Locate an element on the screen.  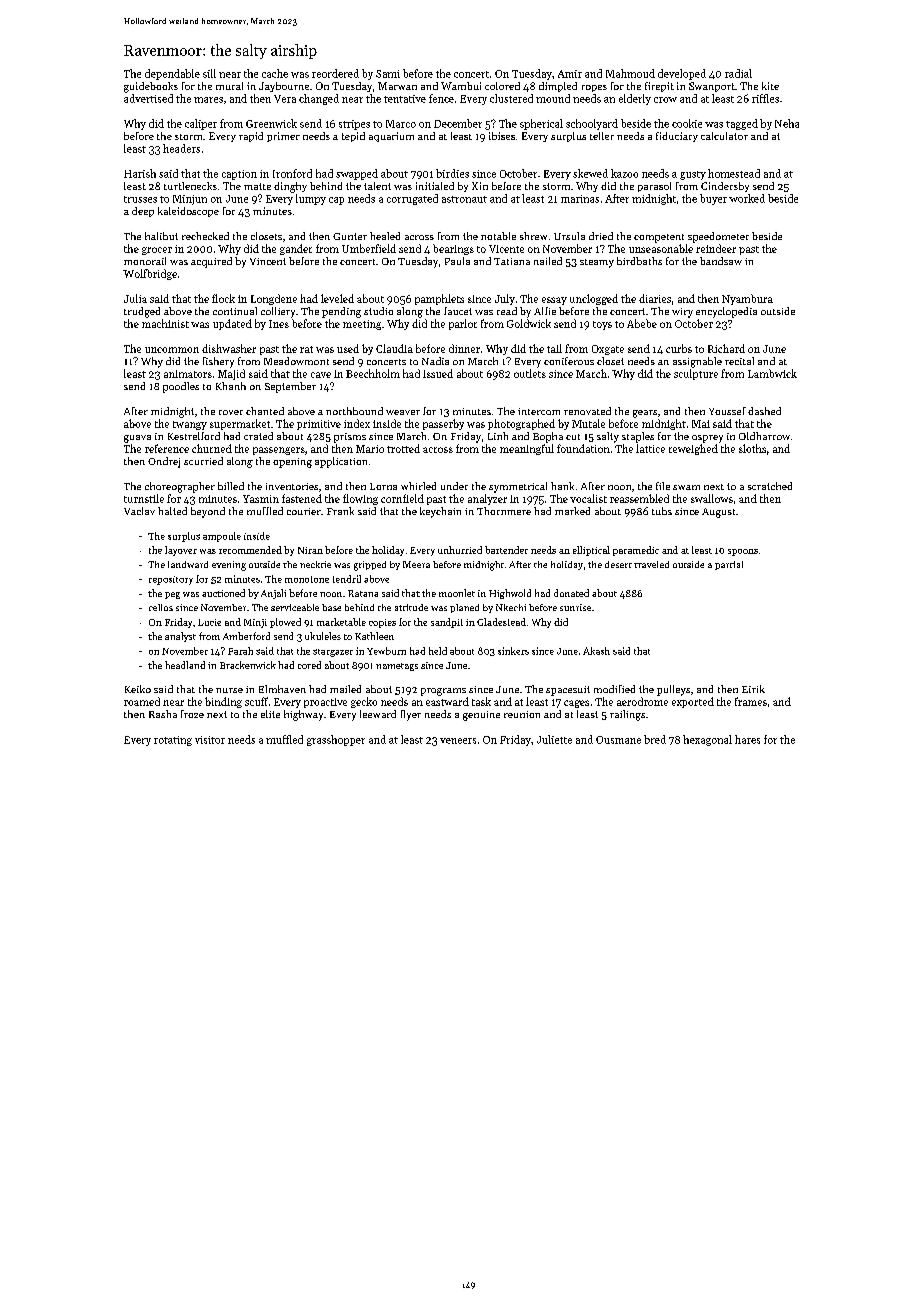
rotating is located at coordinates (173, 741).
